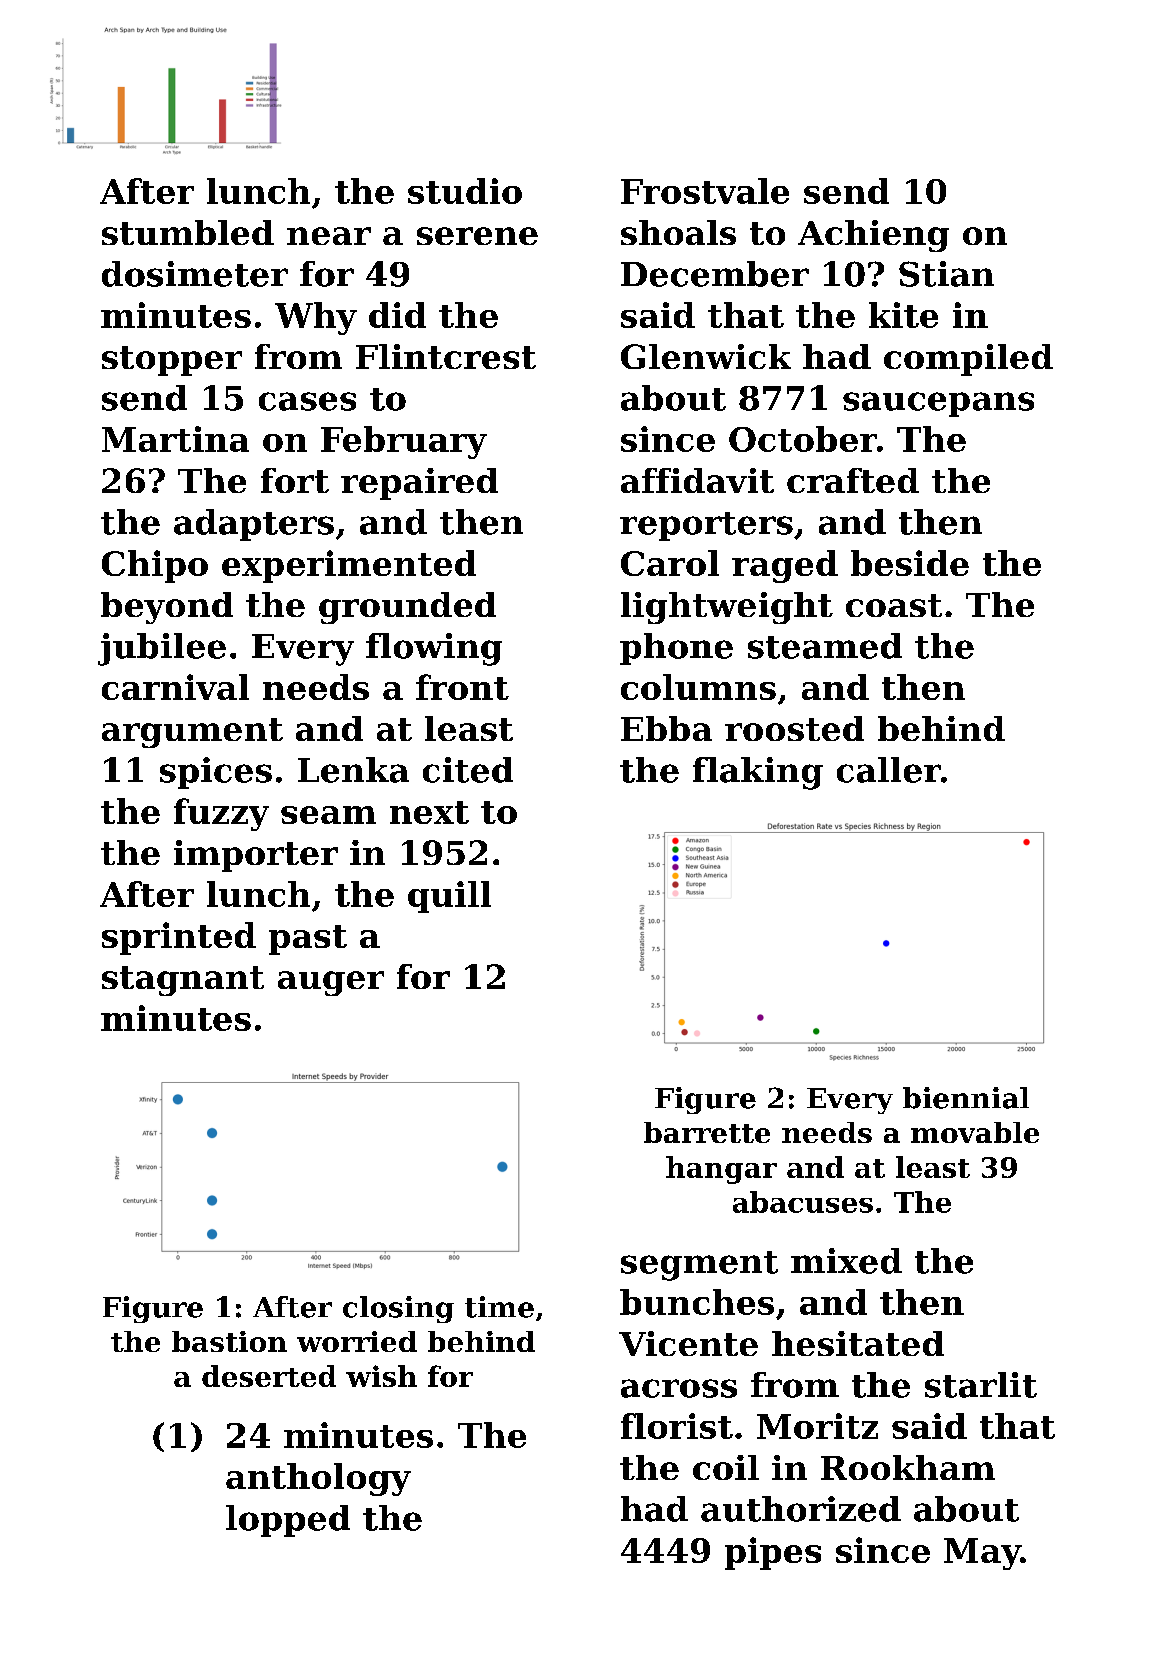 This document has width=1165, height=1654. I want to click on auger, so click(331, 983).
